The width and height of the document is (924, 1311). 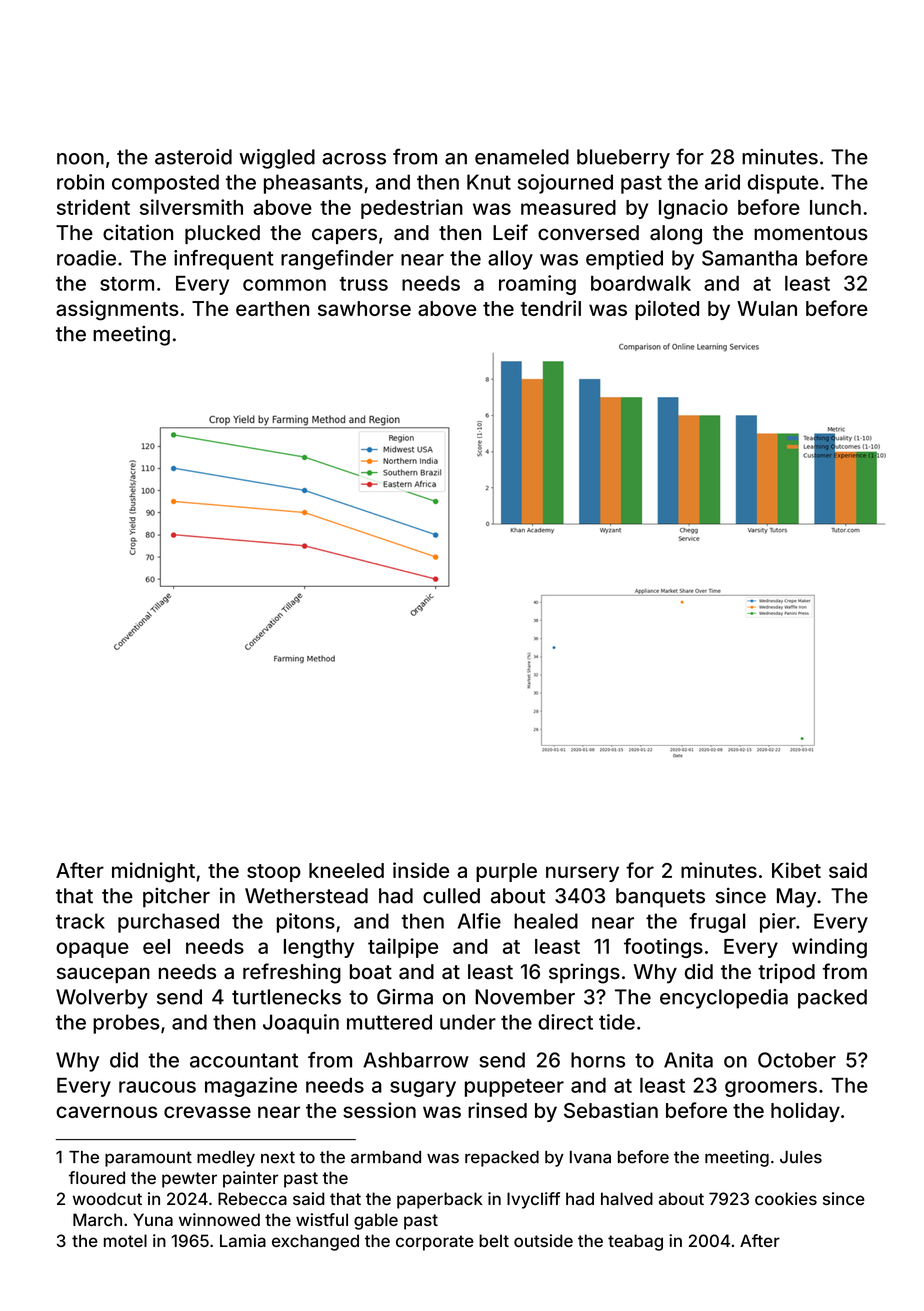 I want to click on purchased, so click(x=168, y=923).
